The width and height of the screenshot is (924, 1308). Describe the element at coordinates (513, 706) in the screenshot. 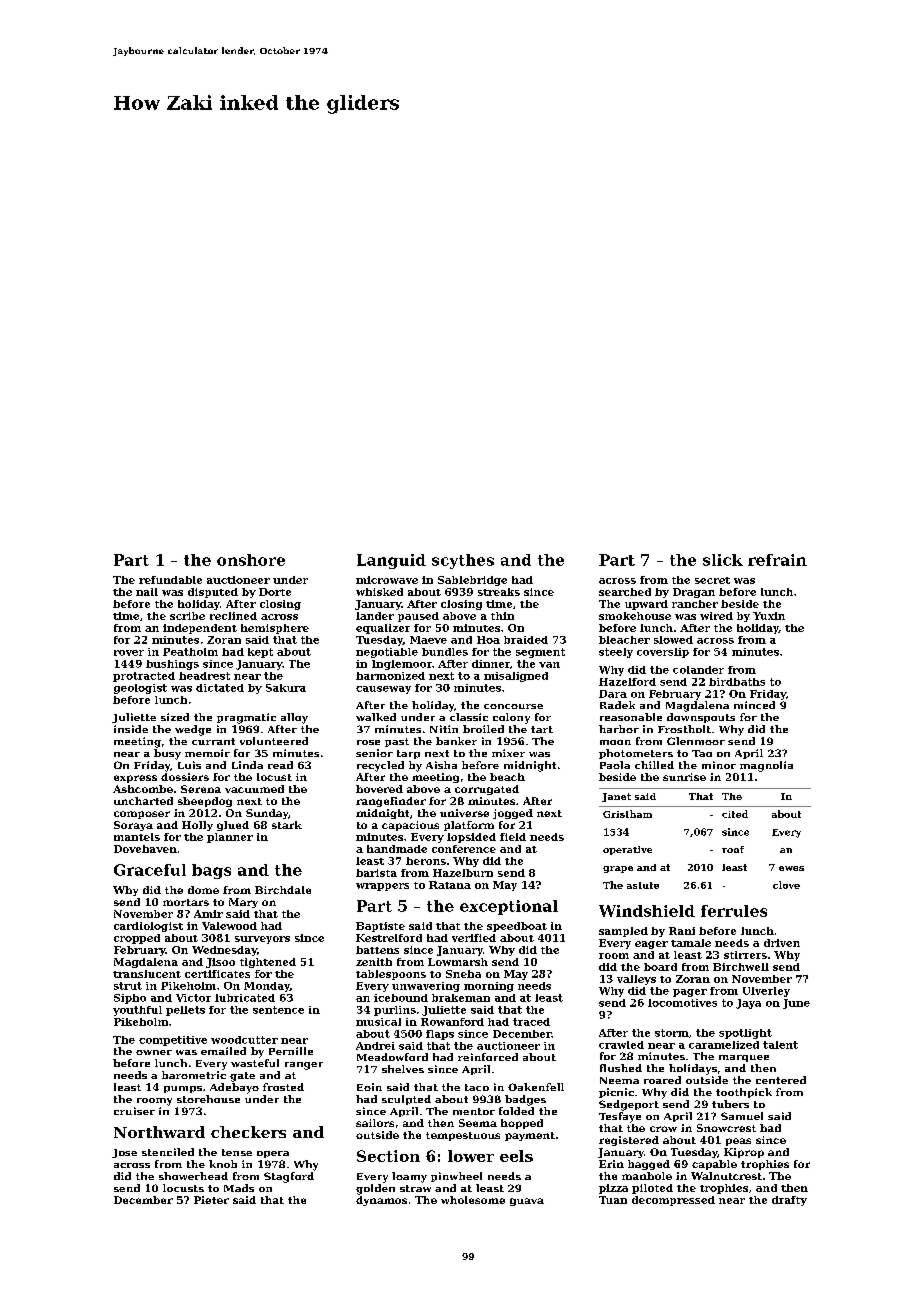

I see `concourse` at that location.
